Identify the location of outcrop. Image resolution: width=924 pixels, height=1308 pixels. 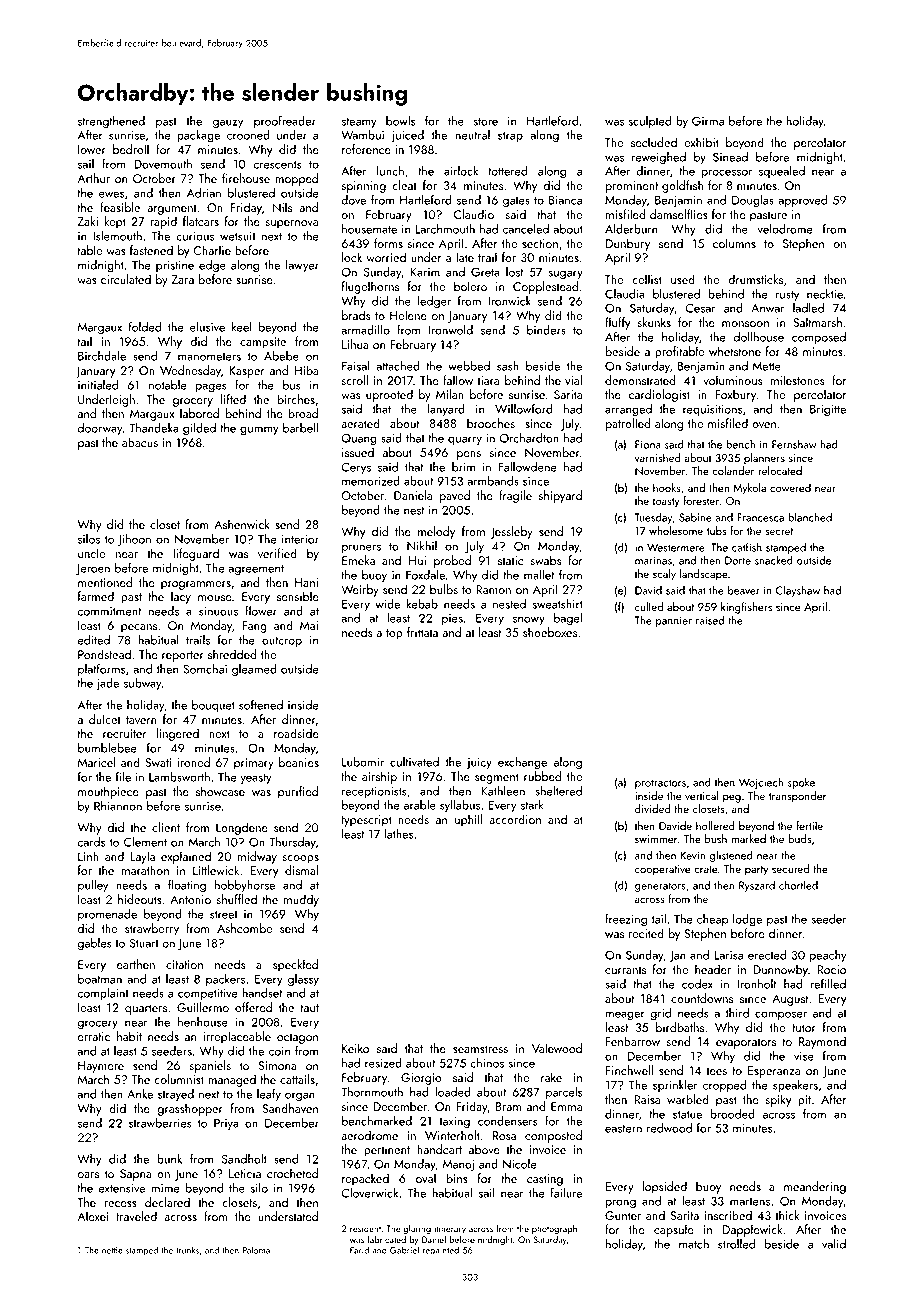
(282, 642).
